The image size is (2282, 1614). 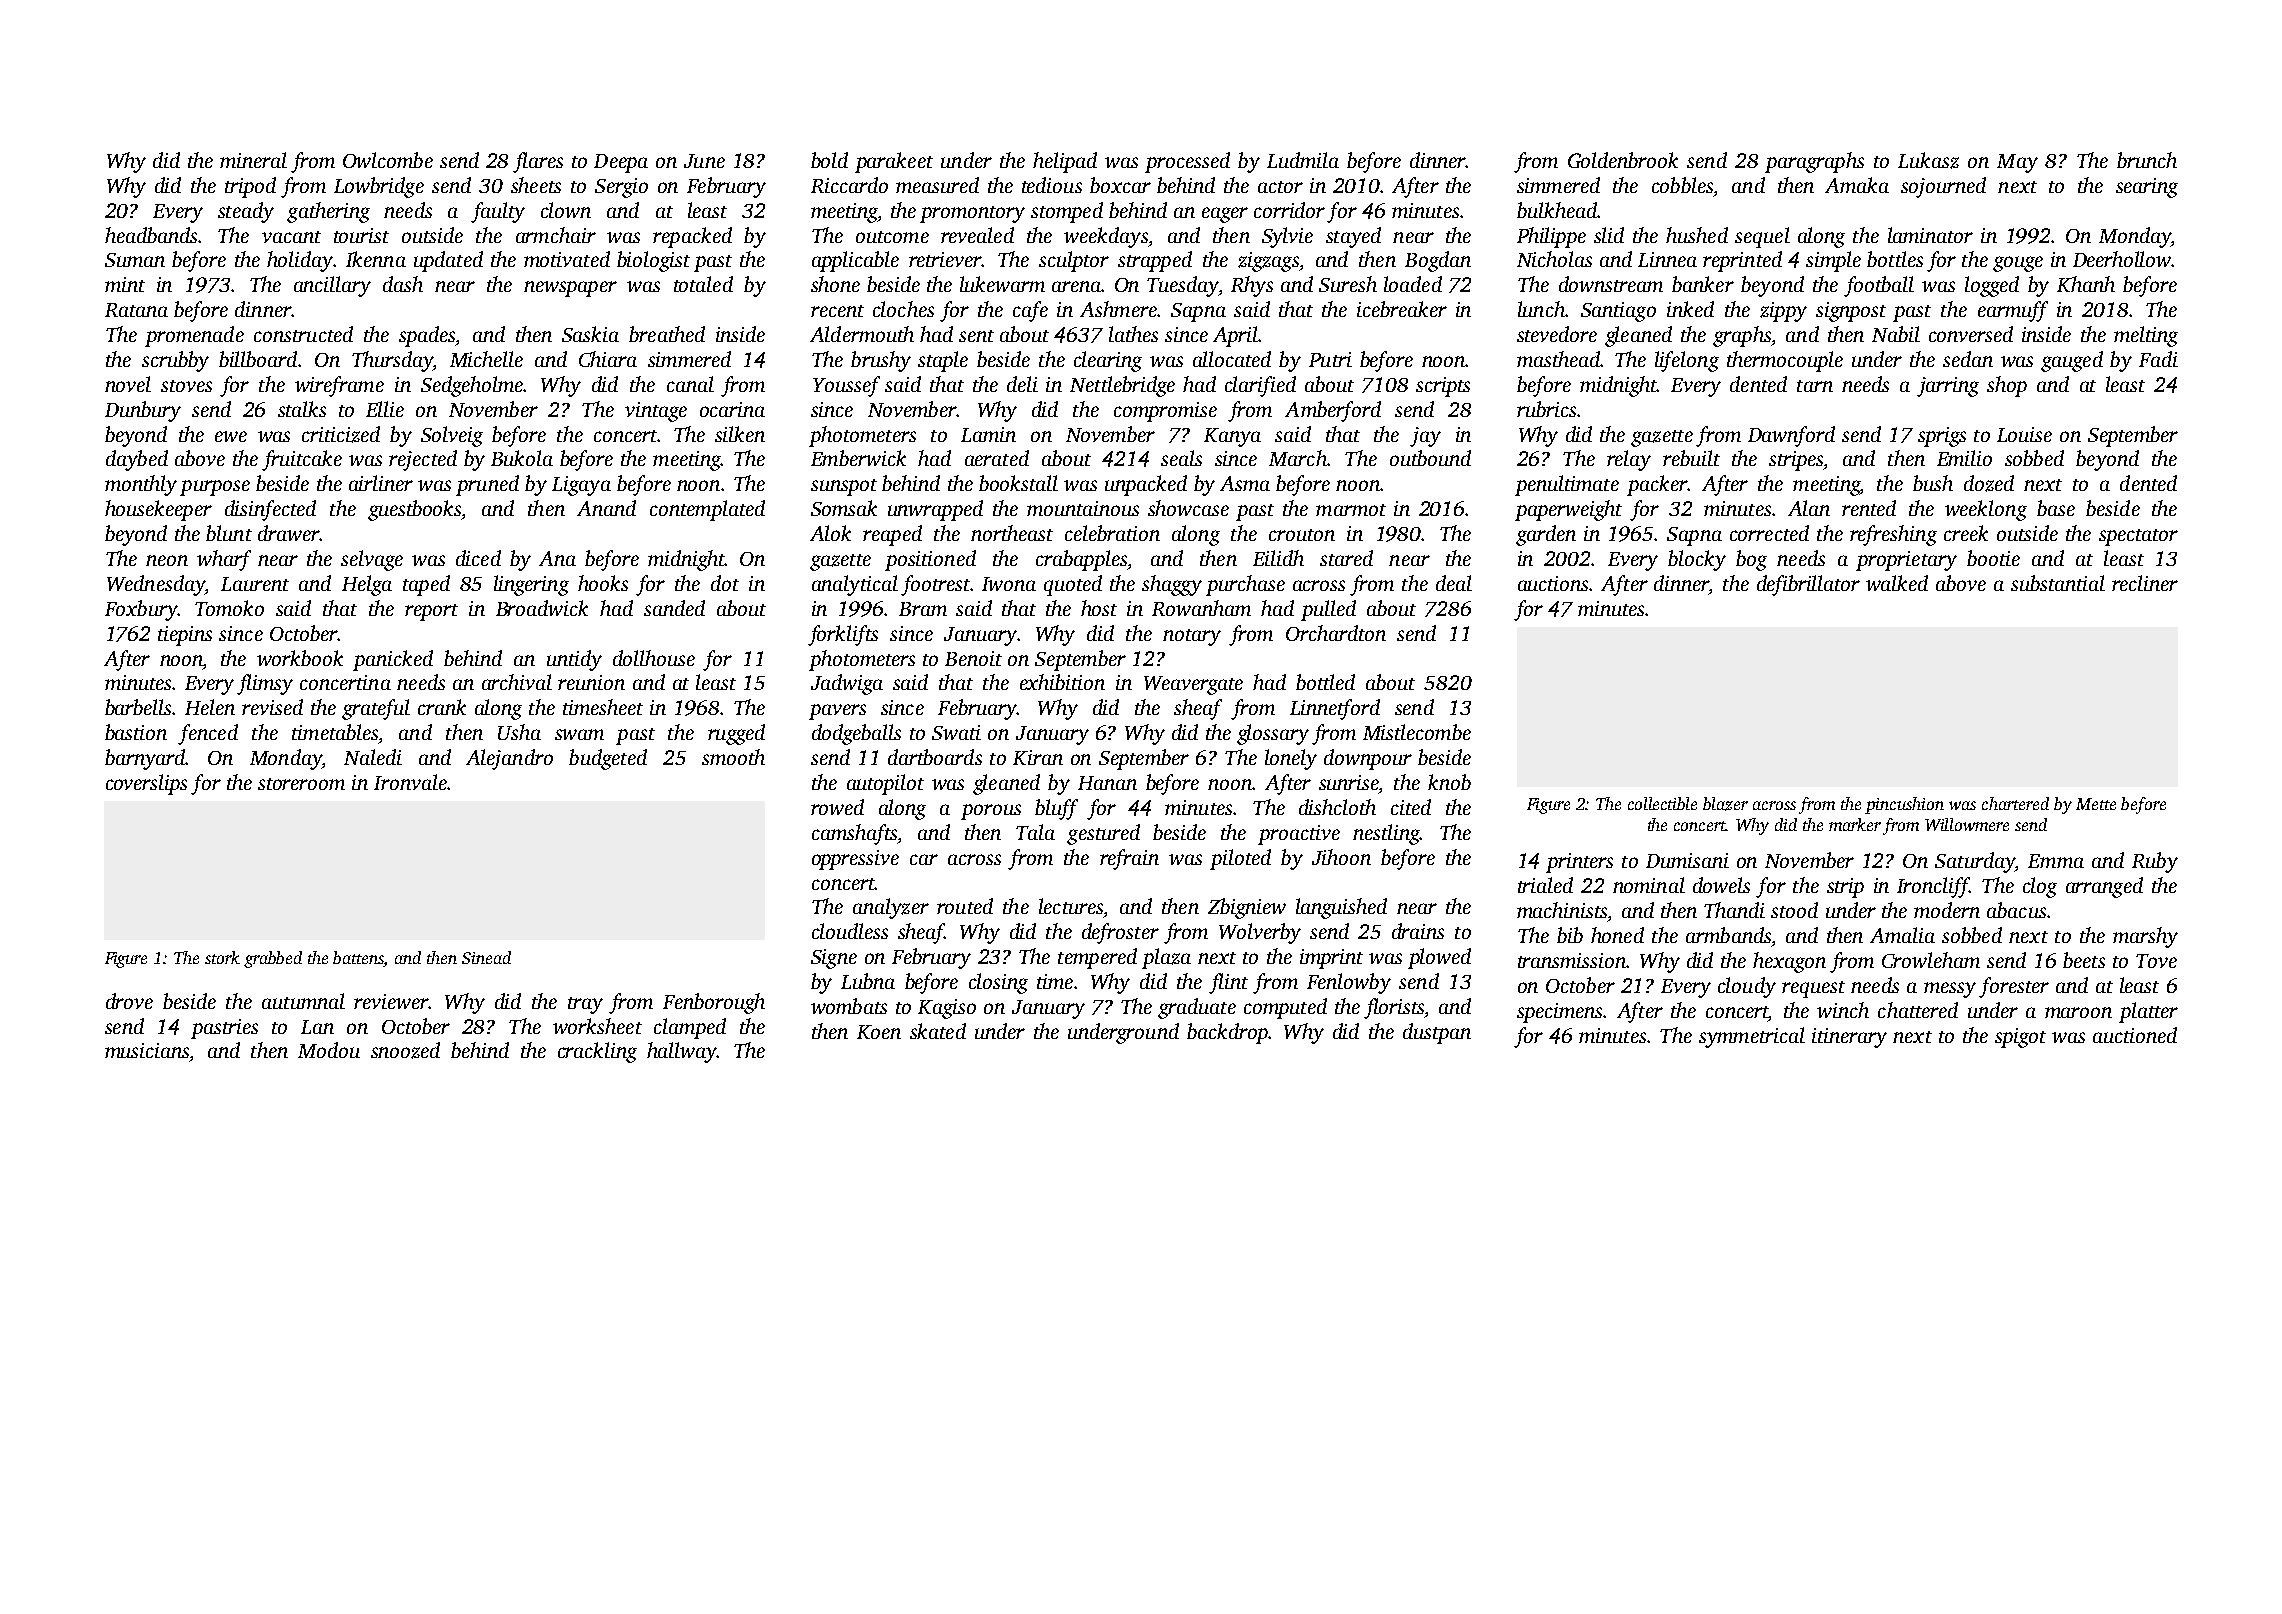 What do you see at coordinates (128, 384) in the document?
I see `novel` at bounding box center [128, 384].
